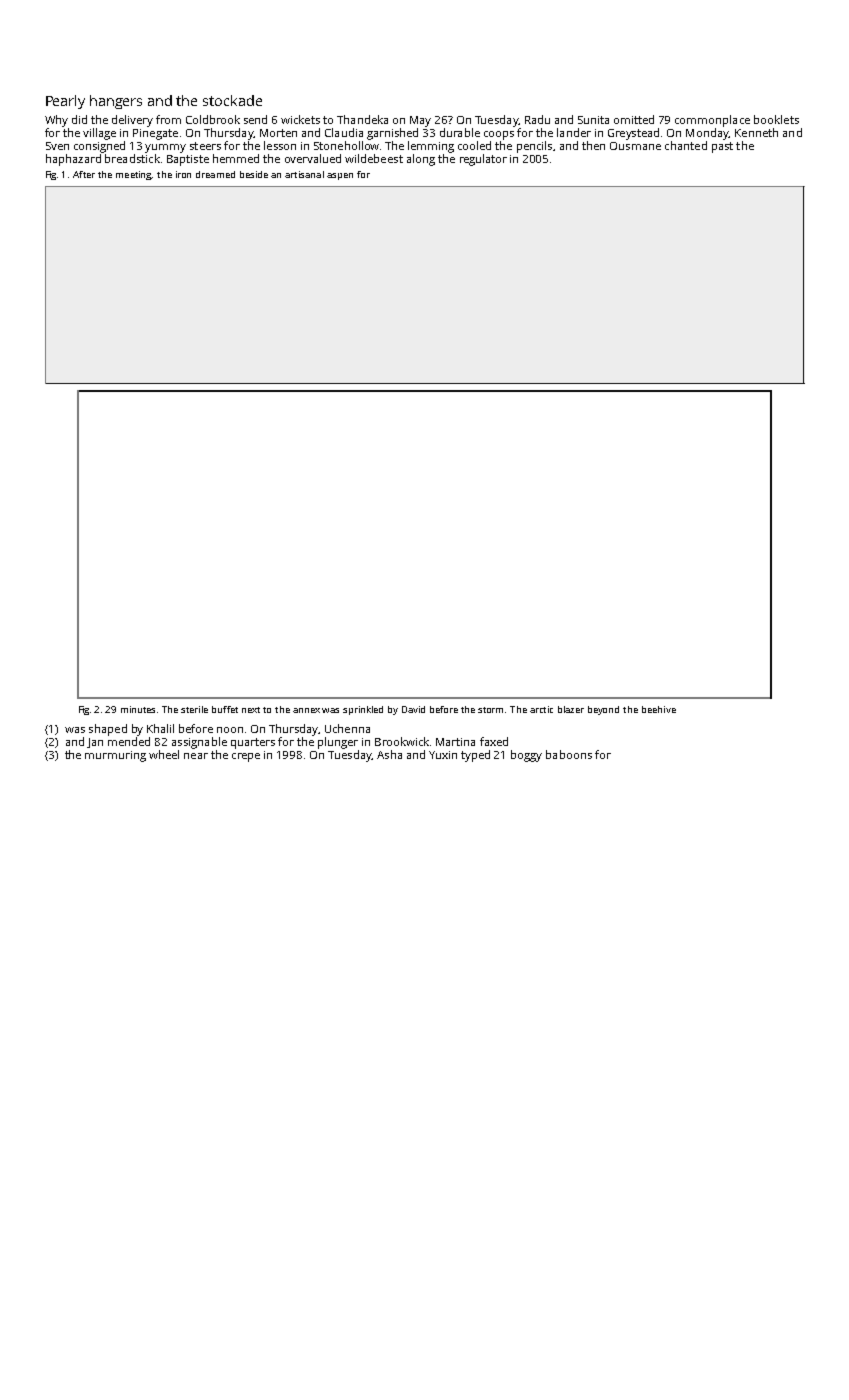  I want to click on baboons, so click(569, 754).
